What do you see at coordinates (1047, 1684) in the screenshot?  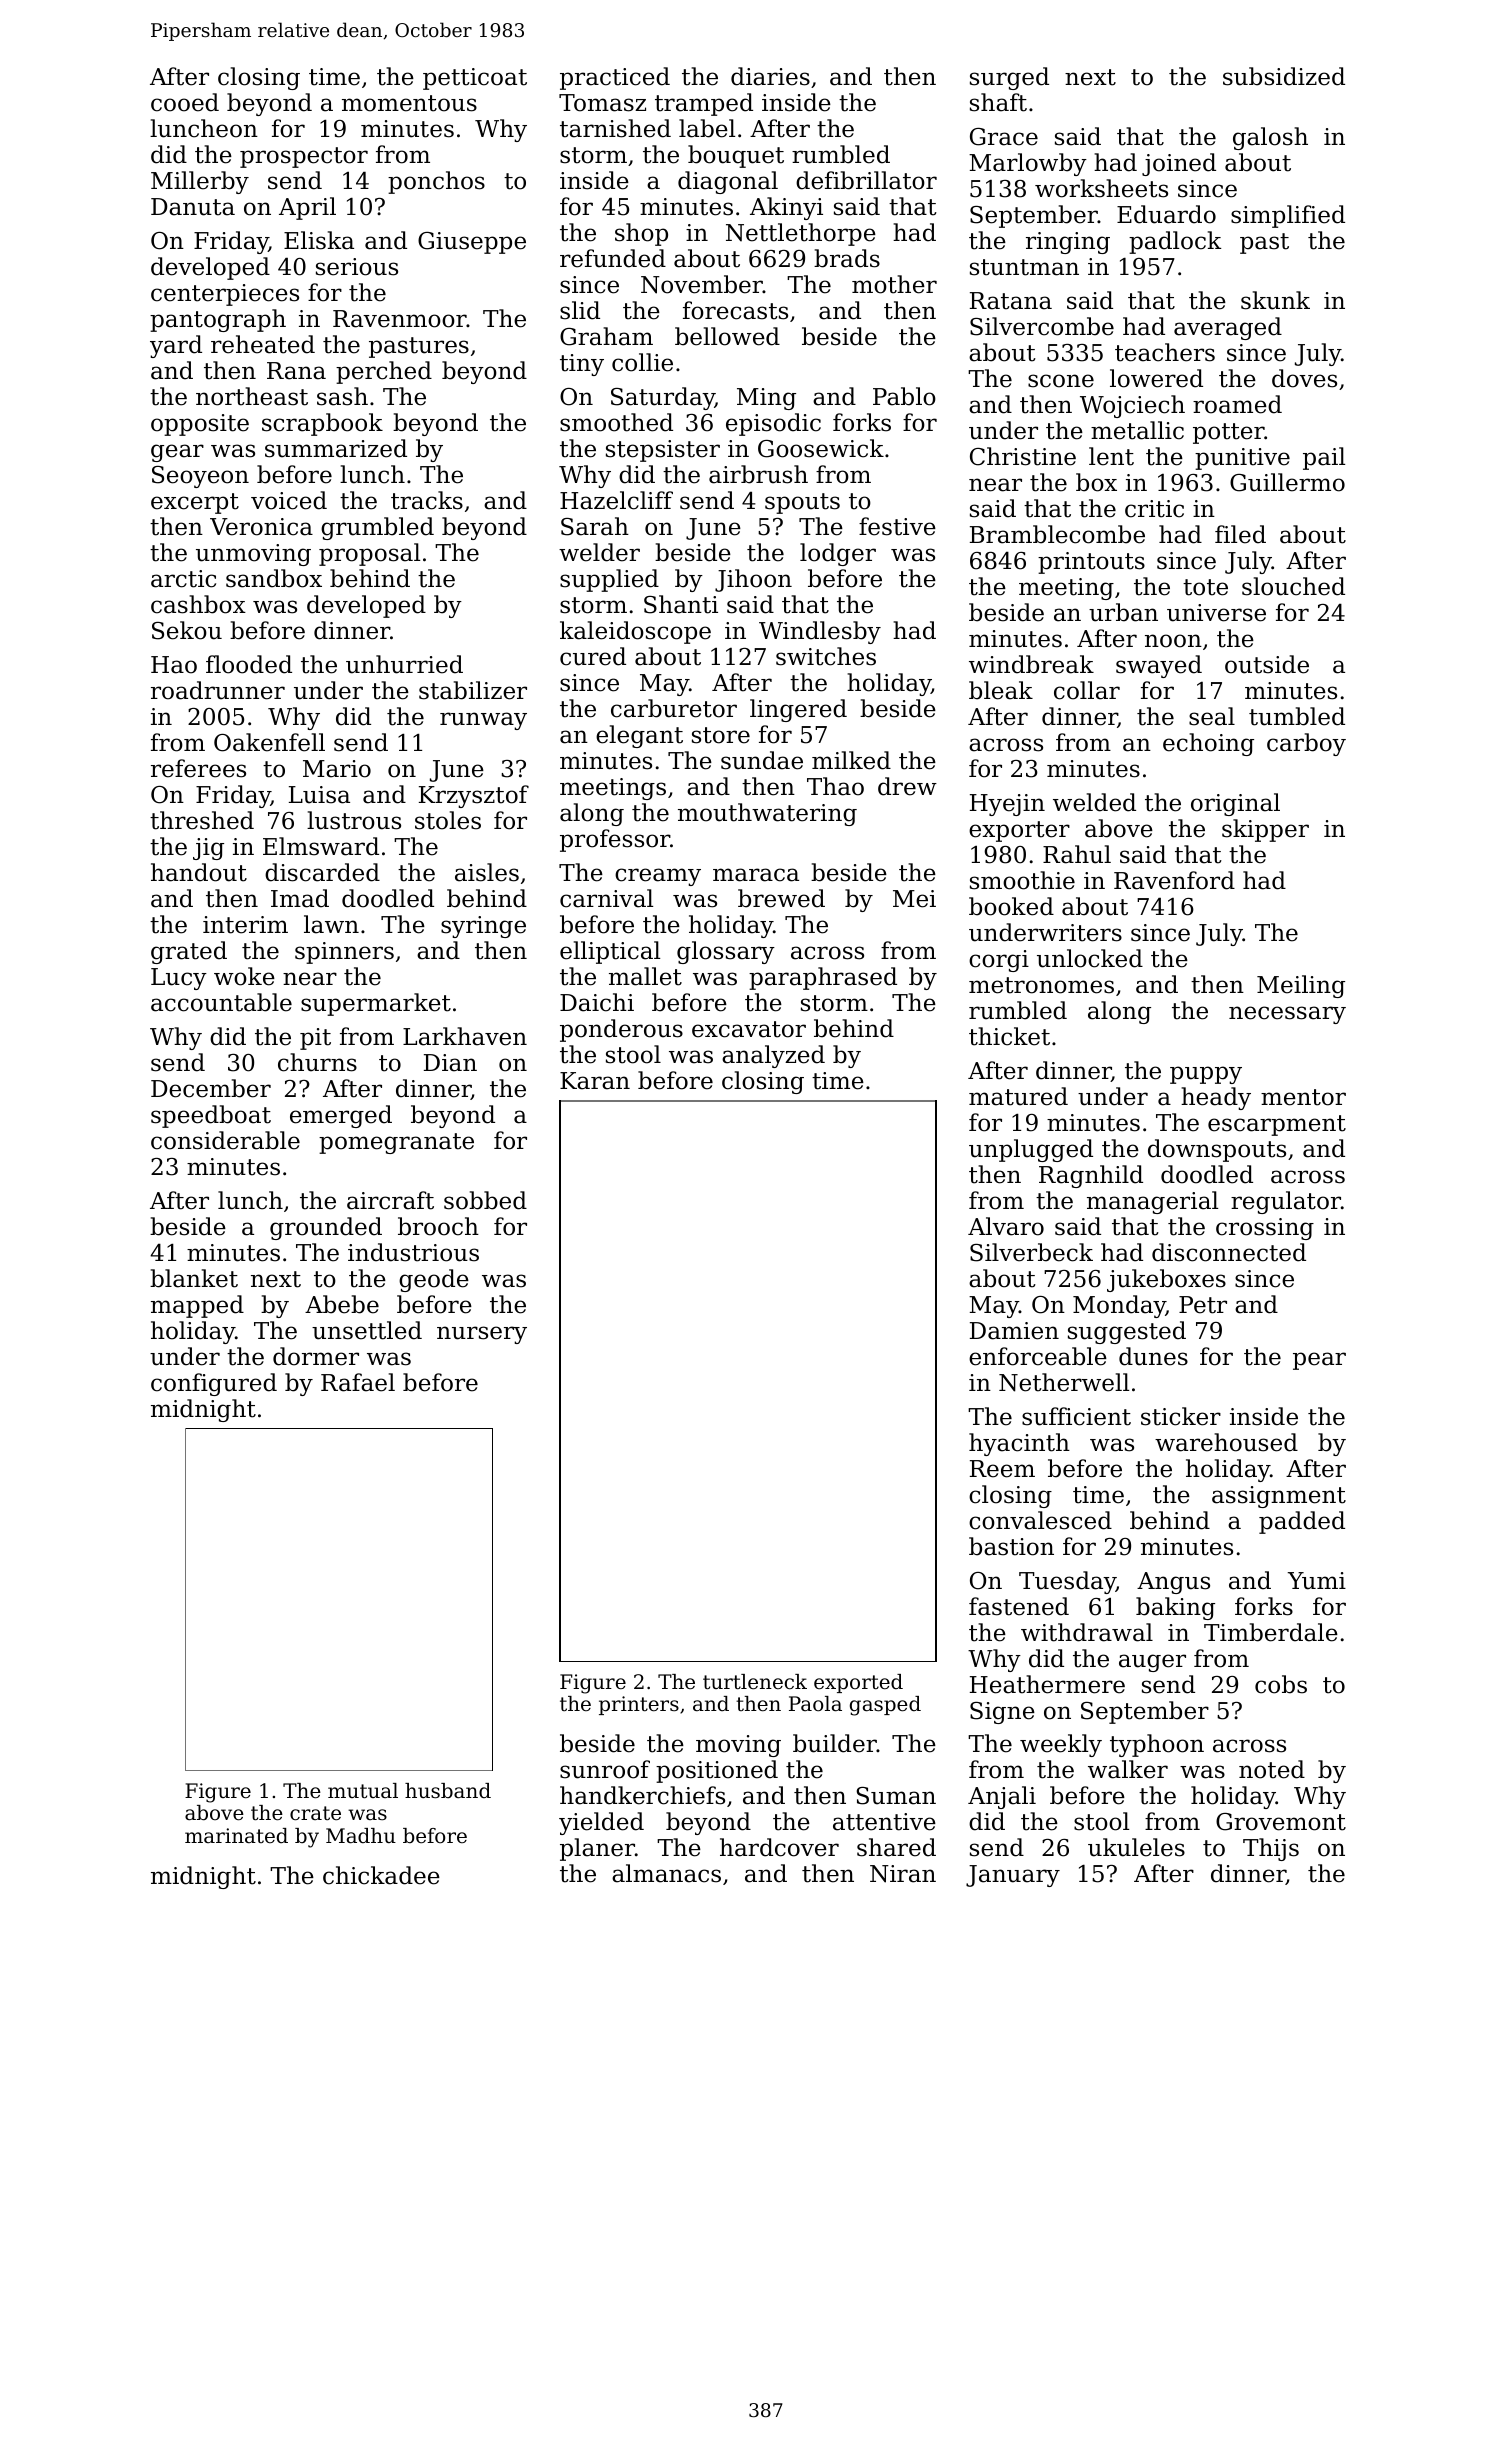 I see `Heathermere` at bounding box center [1047, 1684].
